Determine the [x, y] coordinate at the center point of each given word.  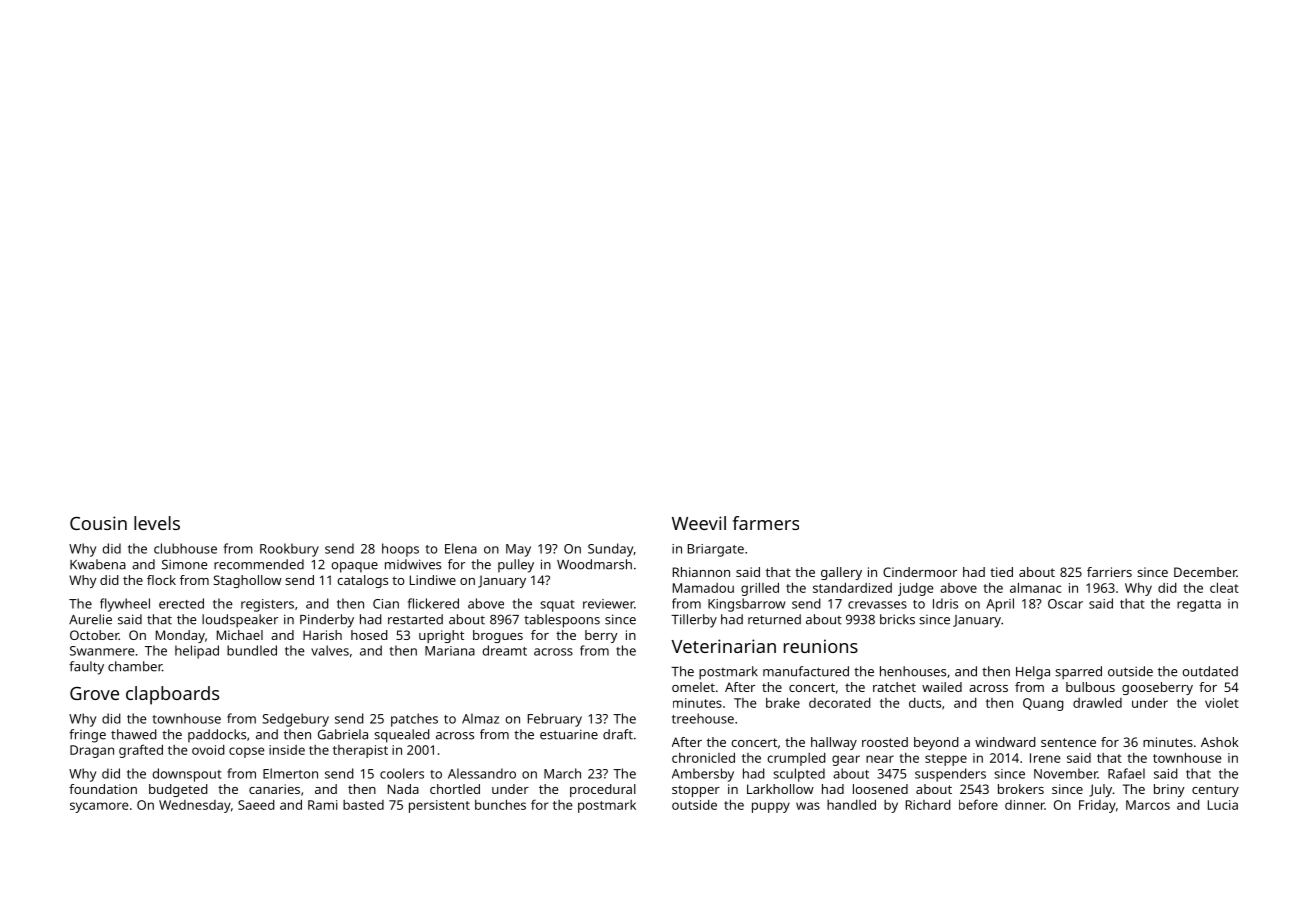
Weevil [699, 523]
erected [181, 603]
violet [1222, 703]
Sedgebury [295, 720]
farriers [1109, 572]
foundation [103, 789]
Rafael [1126, 773]
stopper [696, 791]
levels [157, 523]
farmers [766, 523]
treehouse [703, 718]
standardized [852, 587]
